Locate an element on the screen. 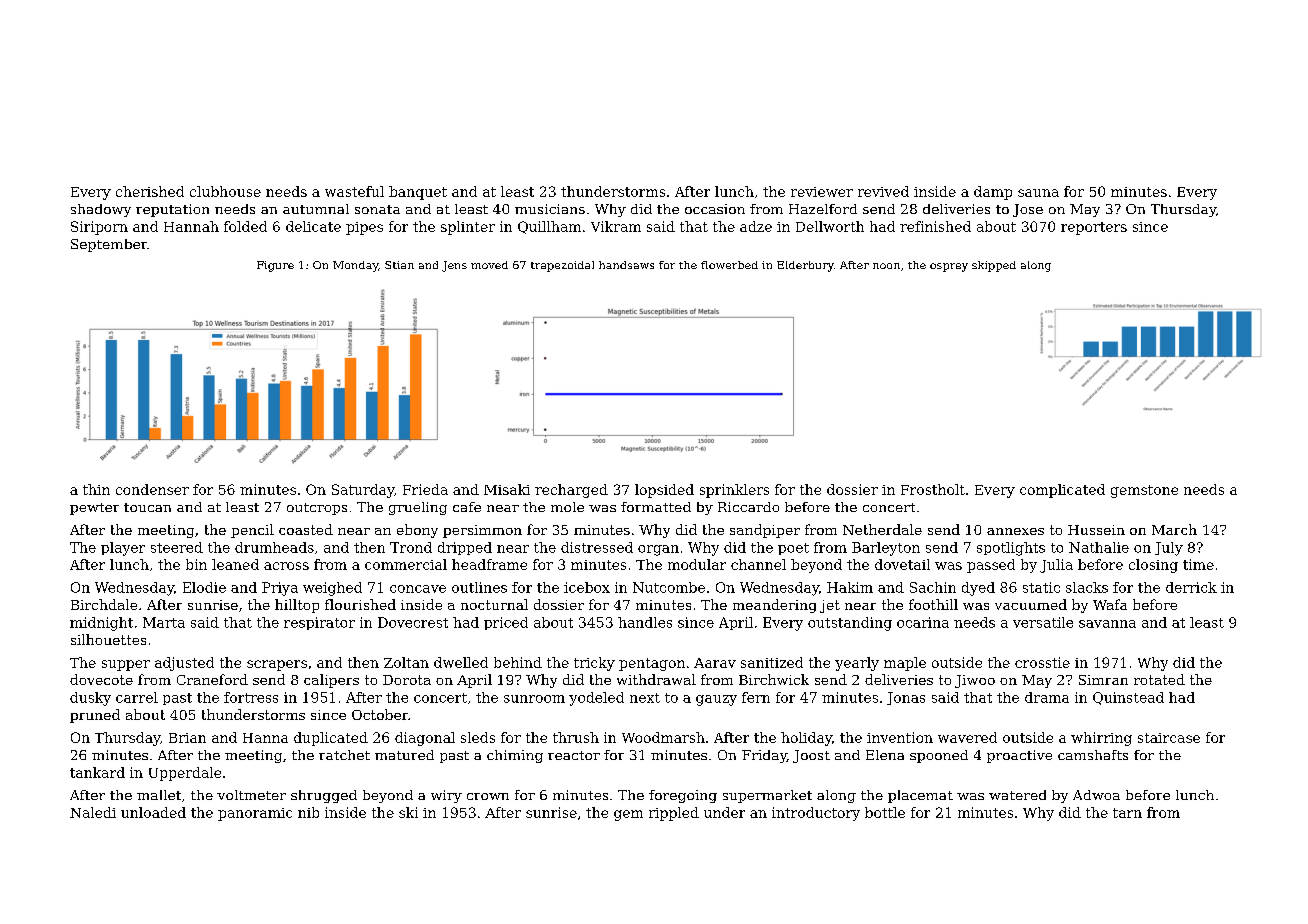  Wafa is located at coordinates (1110, 604).
